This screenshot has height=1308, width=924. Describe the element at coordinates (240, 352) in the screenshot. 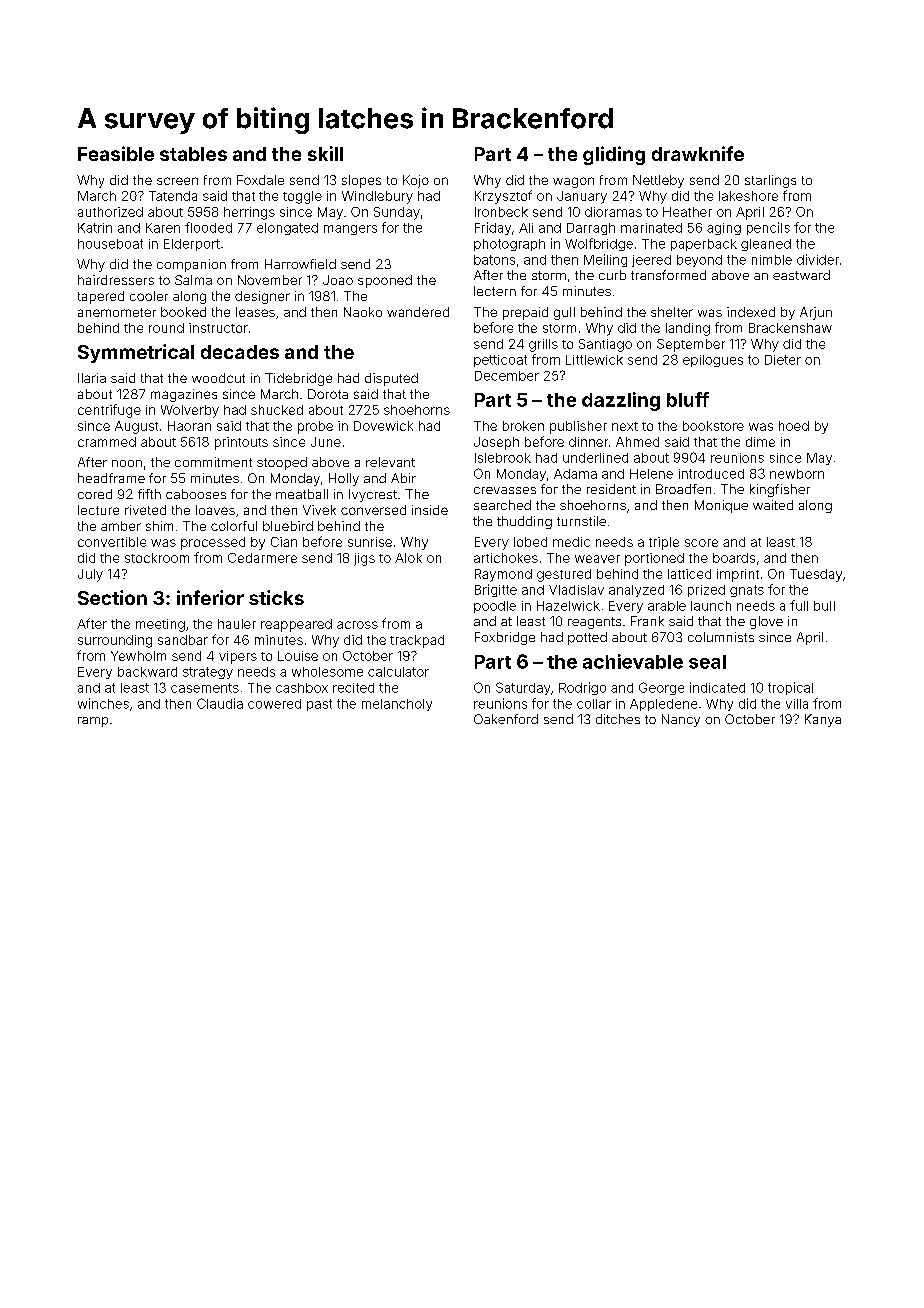

I see `decades` at that location.
